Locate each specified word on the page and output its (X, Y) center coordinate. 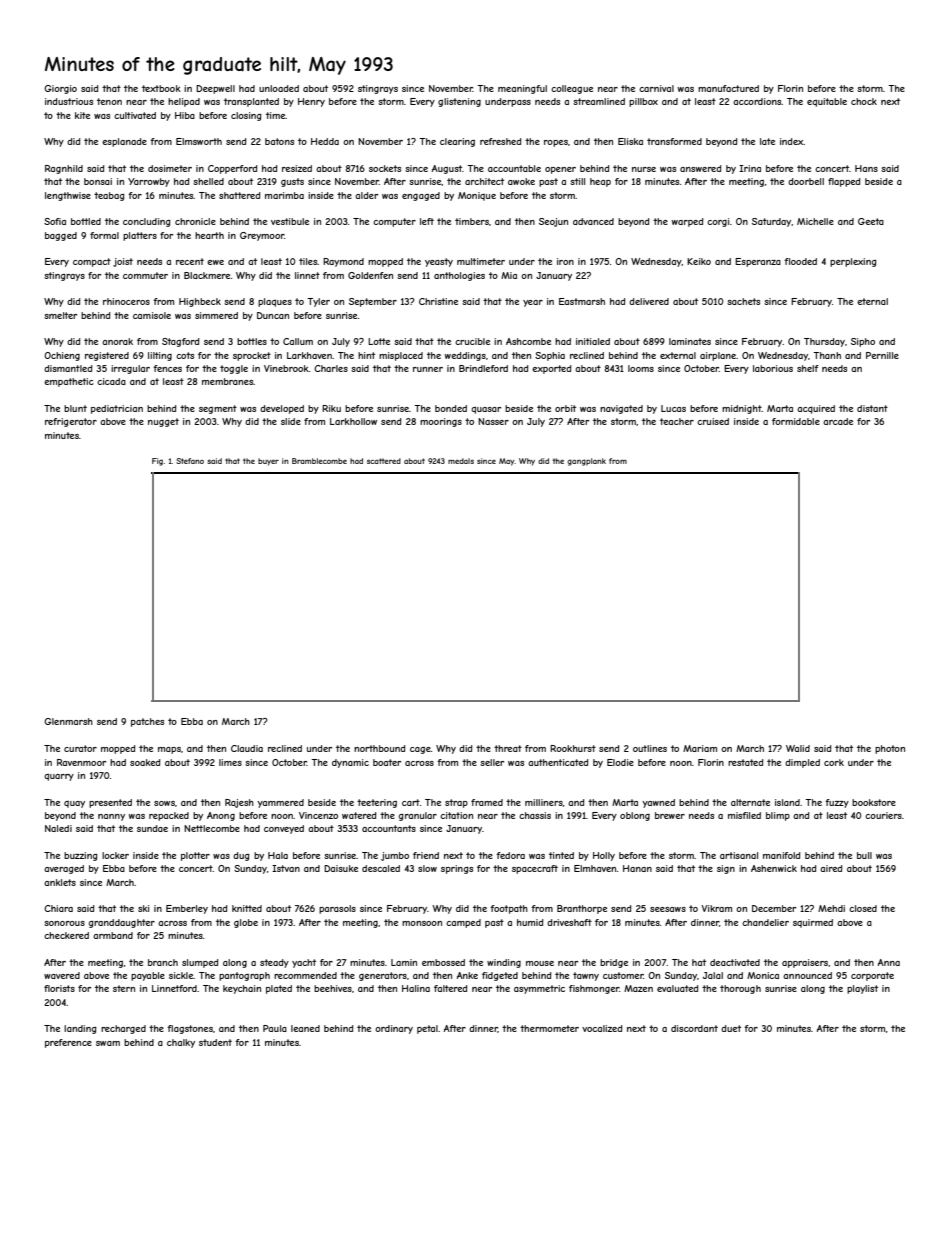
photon (890, 749)
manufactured (728, 88)
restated (745, 762)
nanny (111, 817)
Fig (157, 462)
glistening (459, 102)
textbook (161, 88)
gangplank (586, 462)
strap (456, 803)
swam (108, 1043)
